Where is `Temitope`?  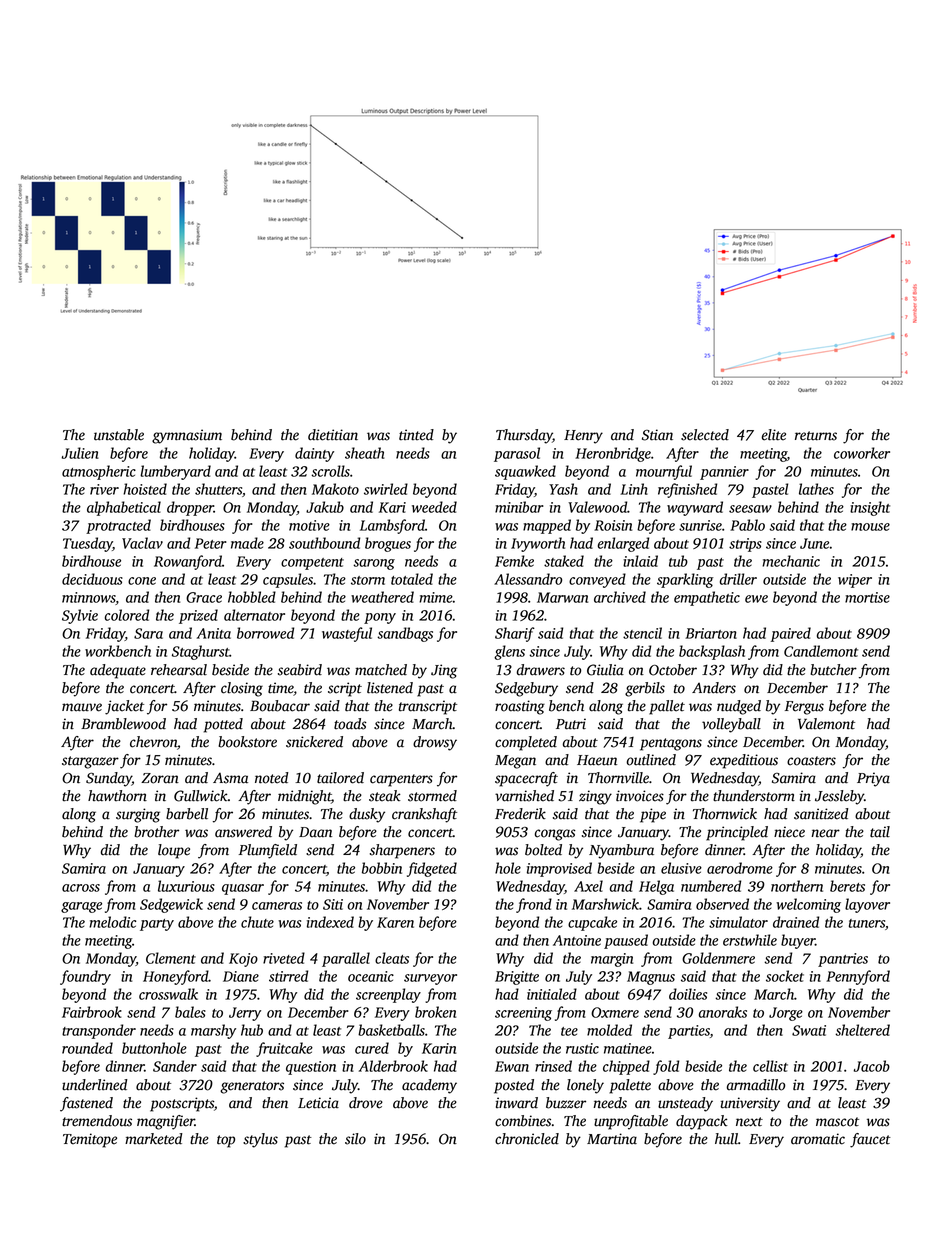 Temitope is located at coordinates (90, 1140).
